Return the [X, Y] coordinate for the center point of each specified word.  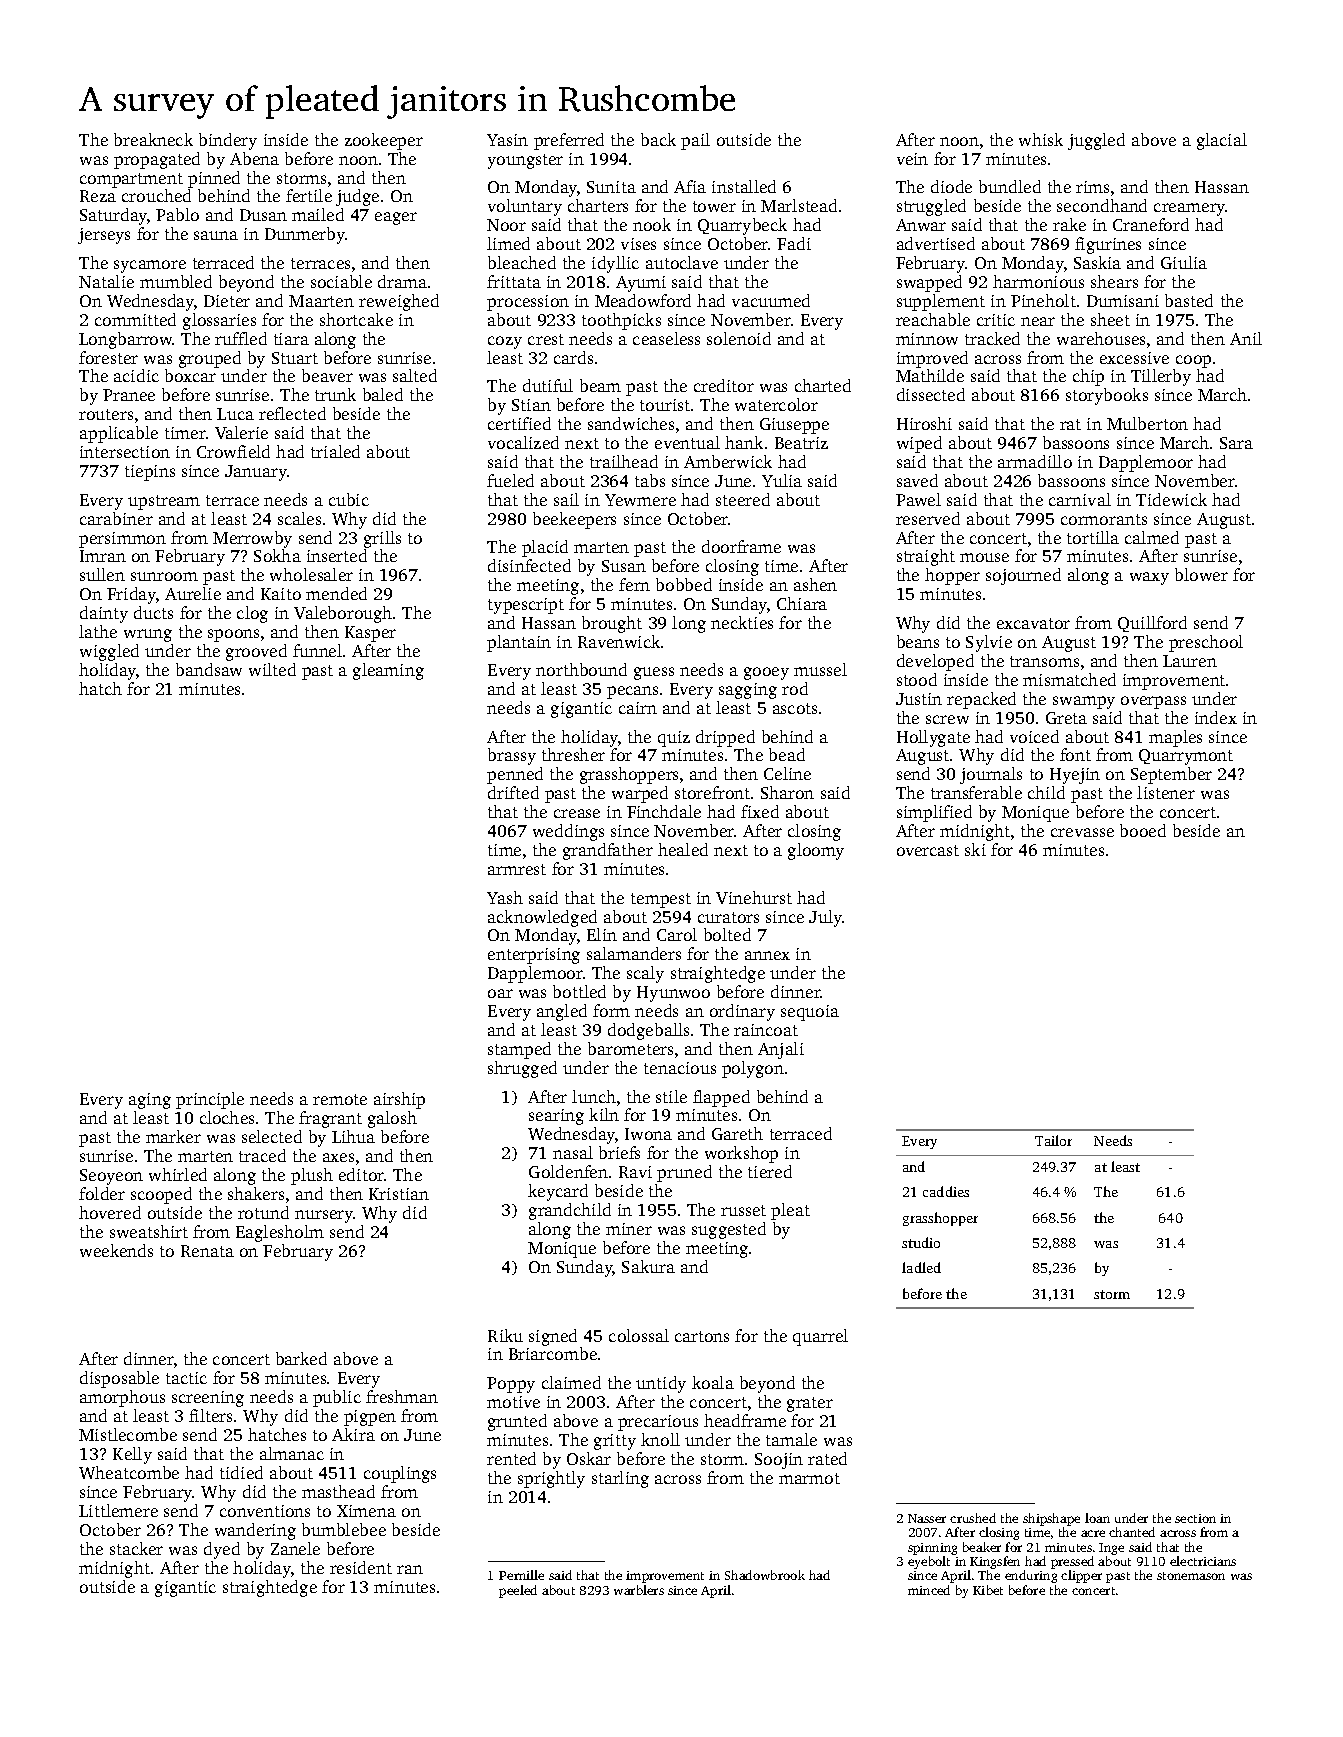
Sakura [648, 1266]
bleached [522, 262]
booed [1143, 830]
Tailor [1053, 1140]
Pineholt [1043, 300]
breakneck [153, 139]
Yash [505, 897]
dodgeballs [648, 1031]
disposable [119, 1379]
